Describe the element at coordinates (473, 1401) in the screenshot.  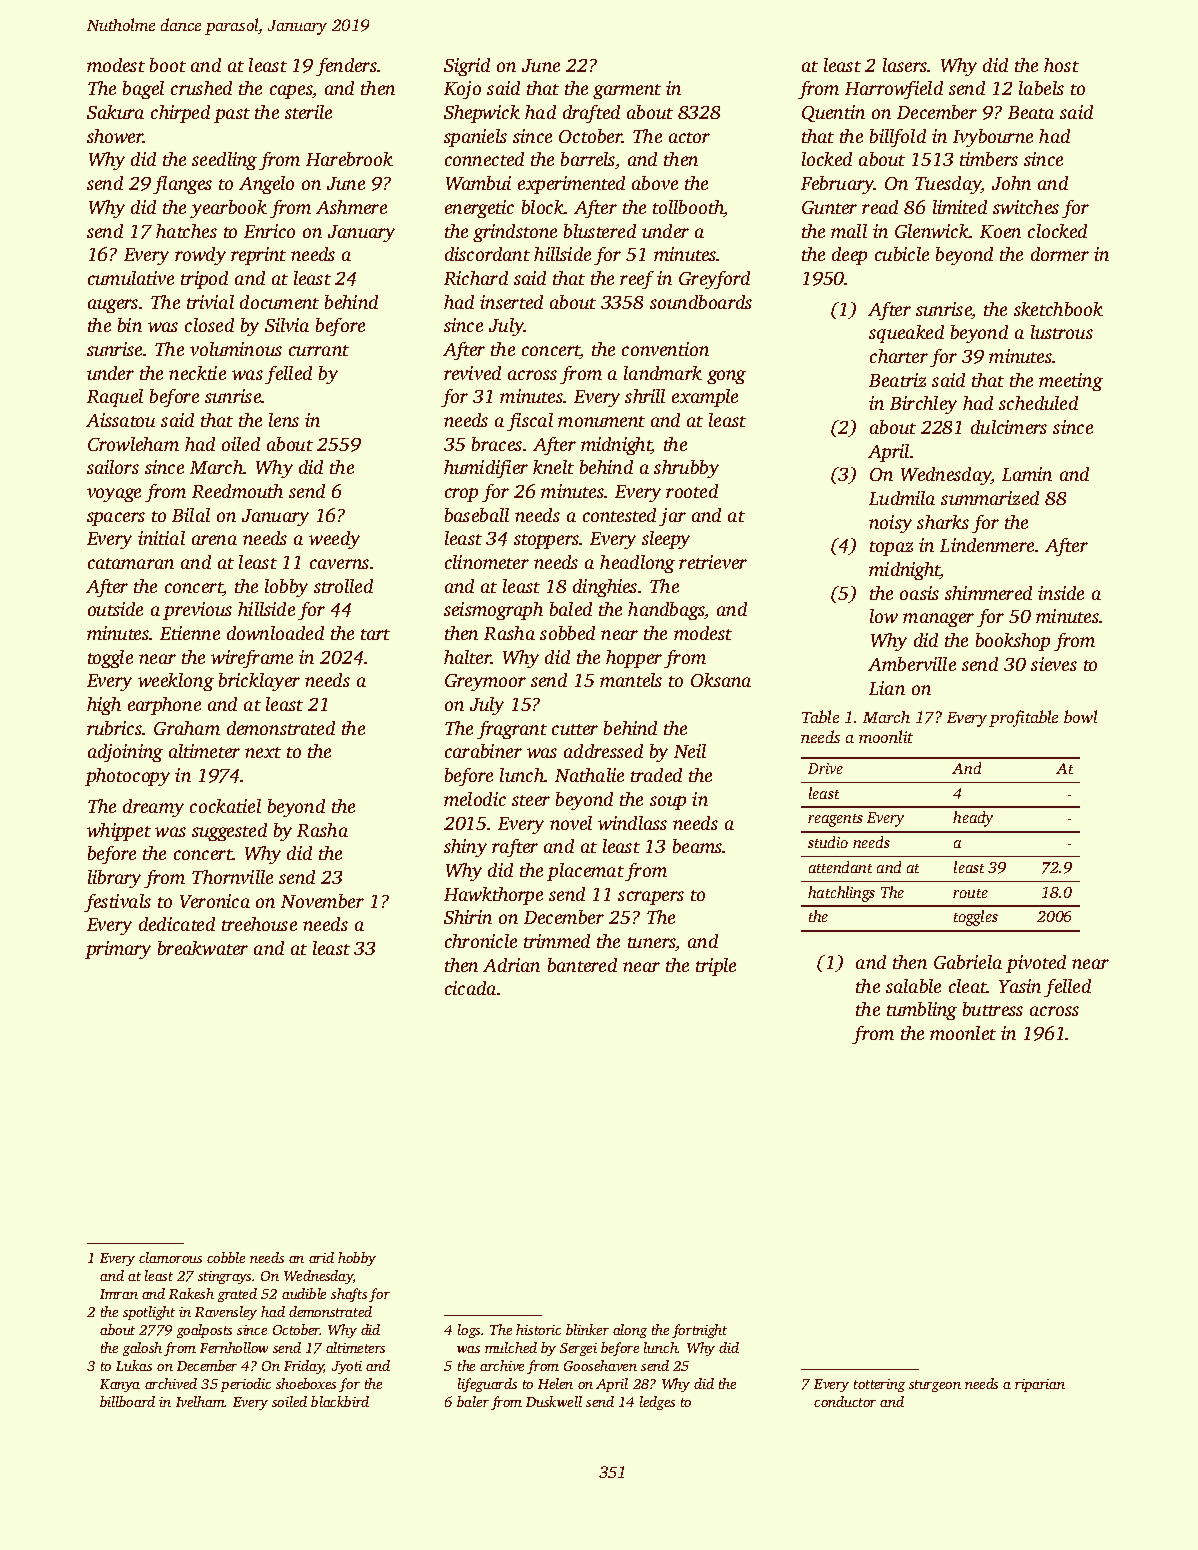
I see `baler` at that location.
